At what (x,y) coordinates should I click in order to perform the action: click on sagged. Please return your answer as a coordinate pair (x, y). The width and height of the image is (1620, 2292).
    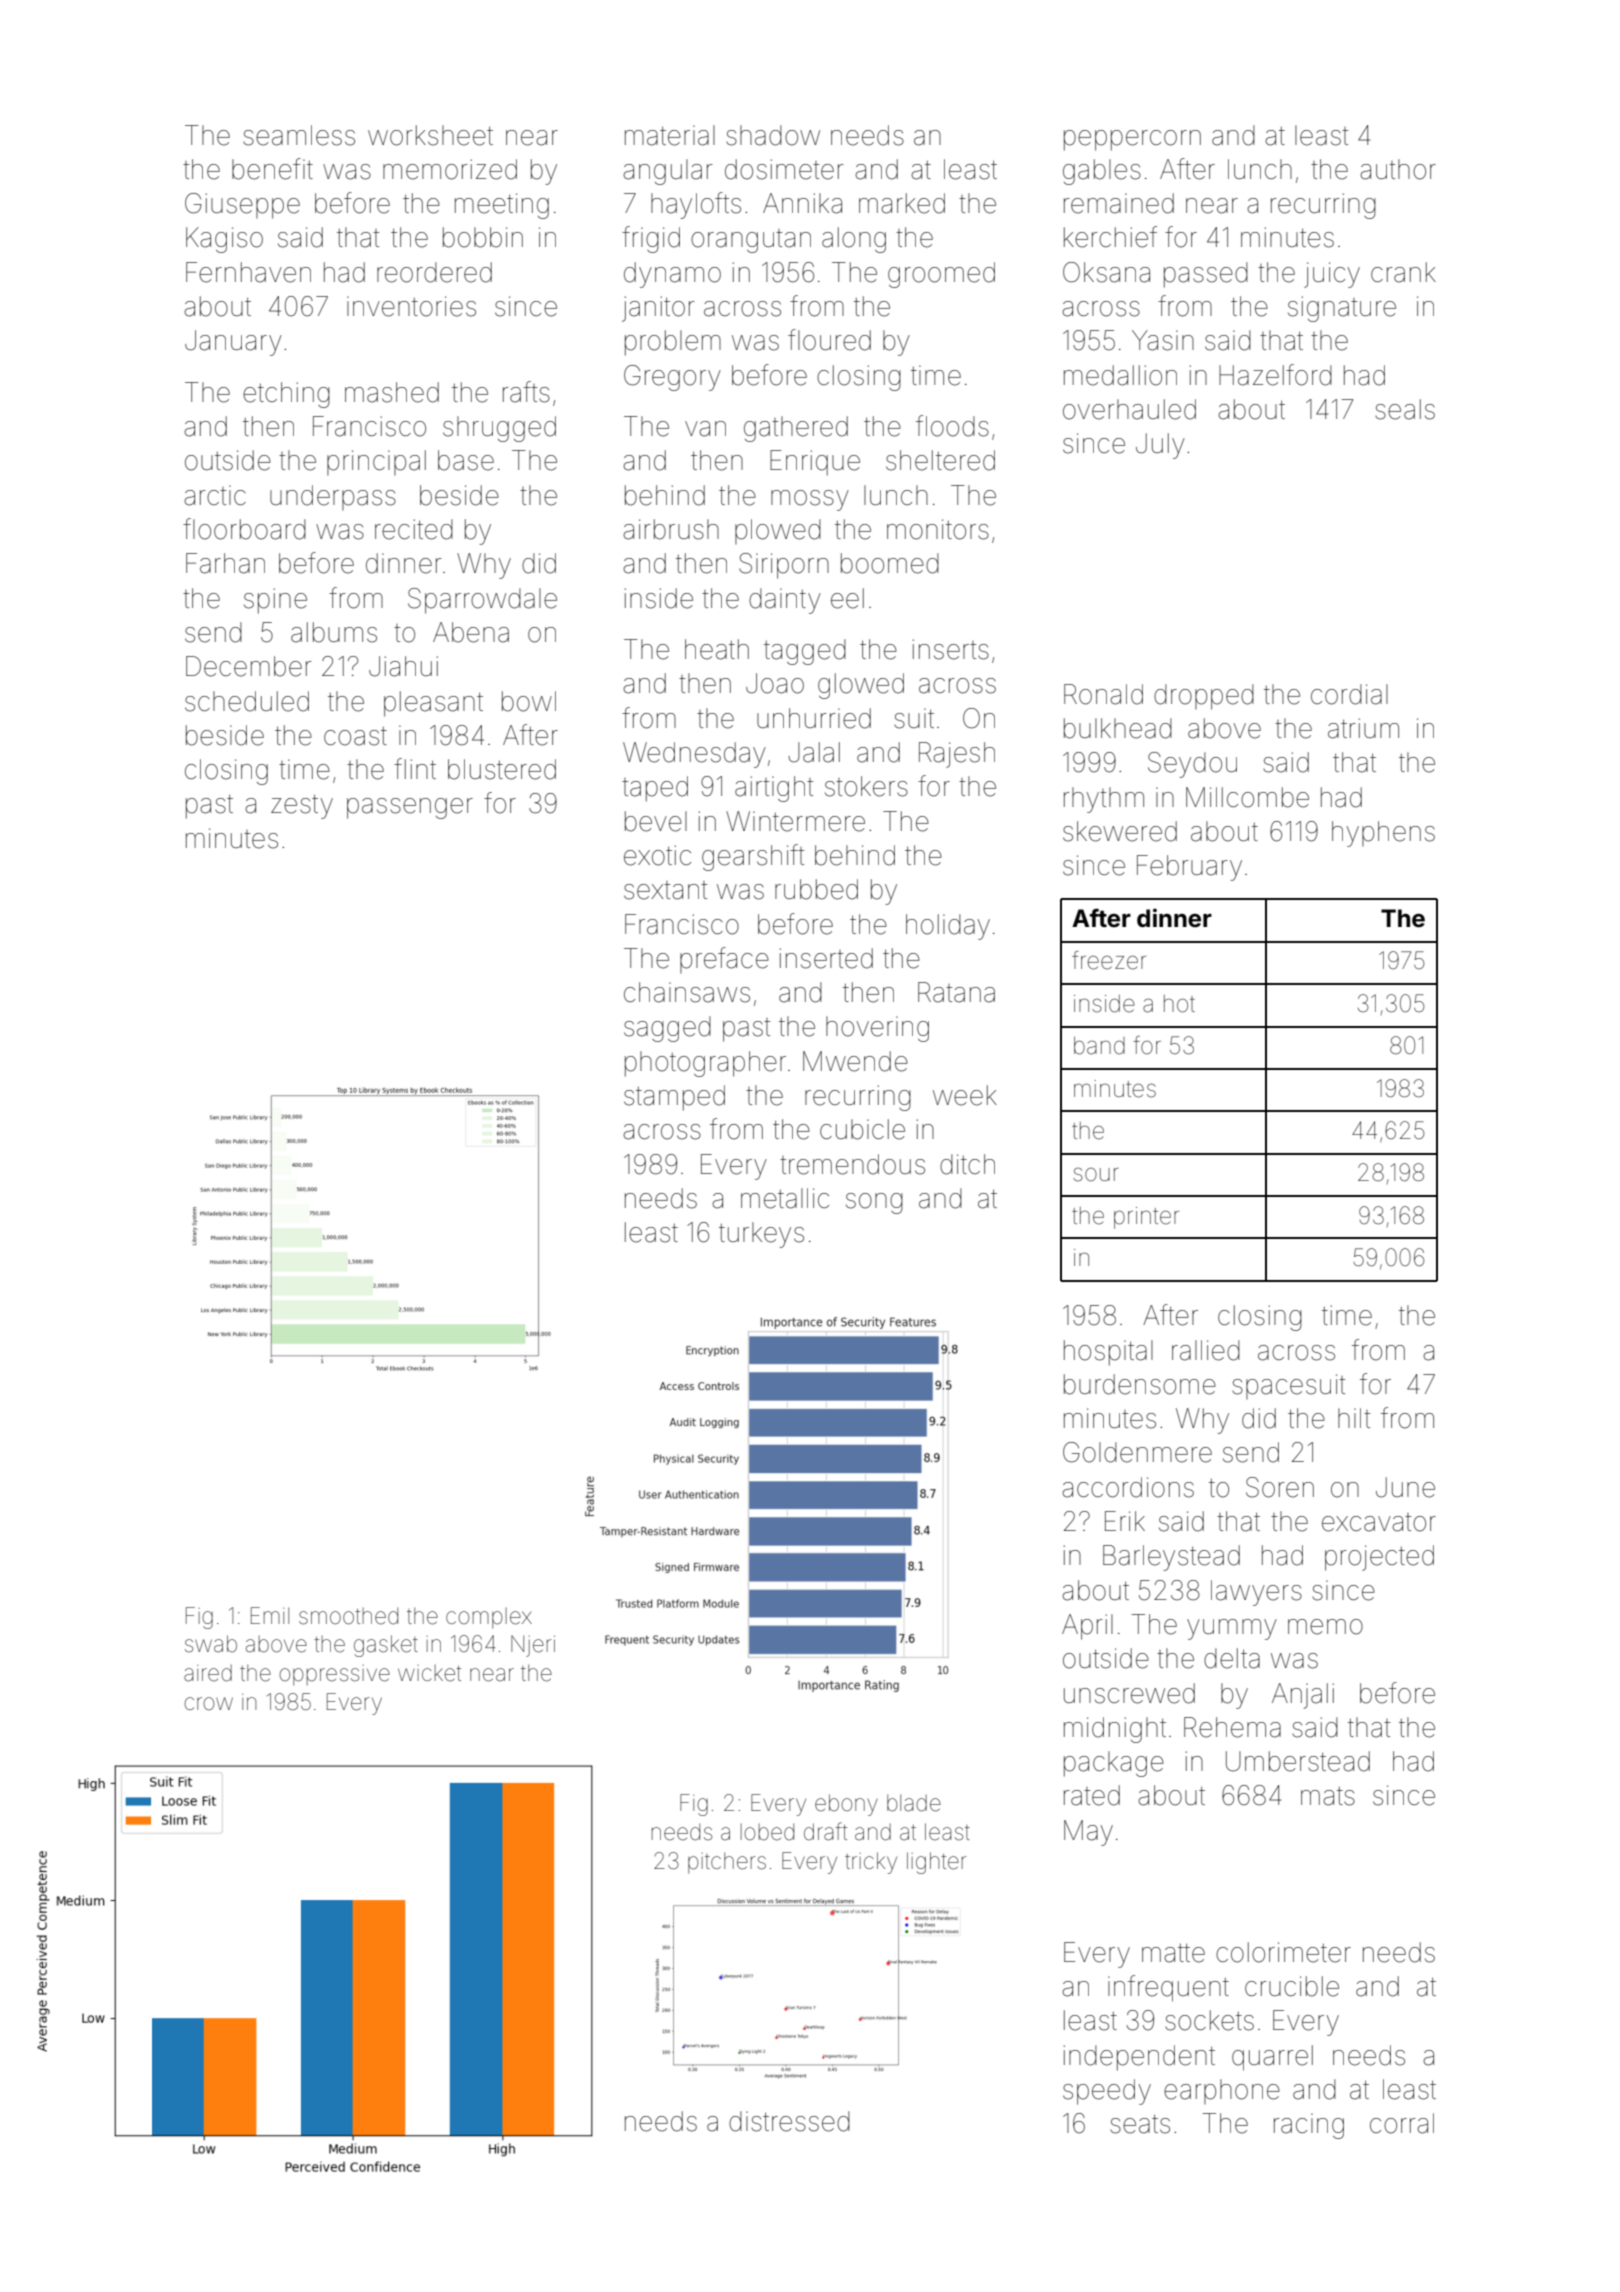
    Looking at the image, I should click on (667, 1029).
